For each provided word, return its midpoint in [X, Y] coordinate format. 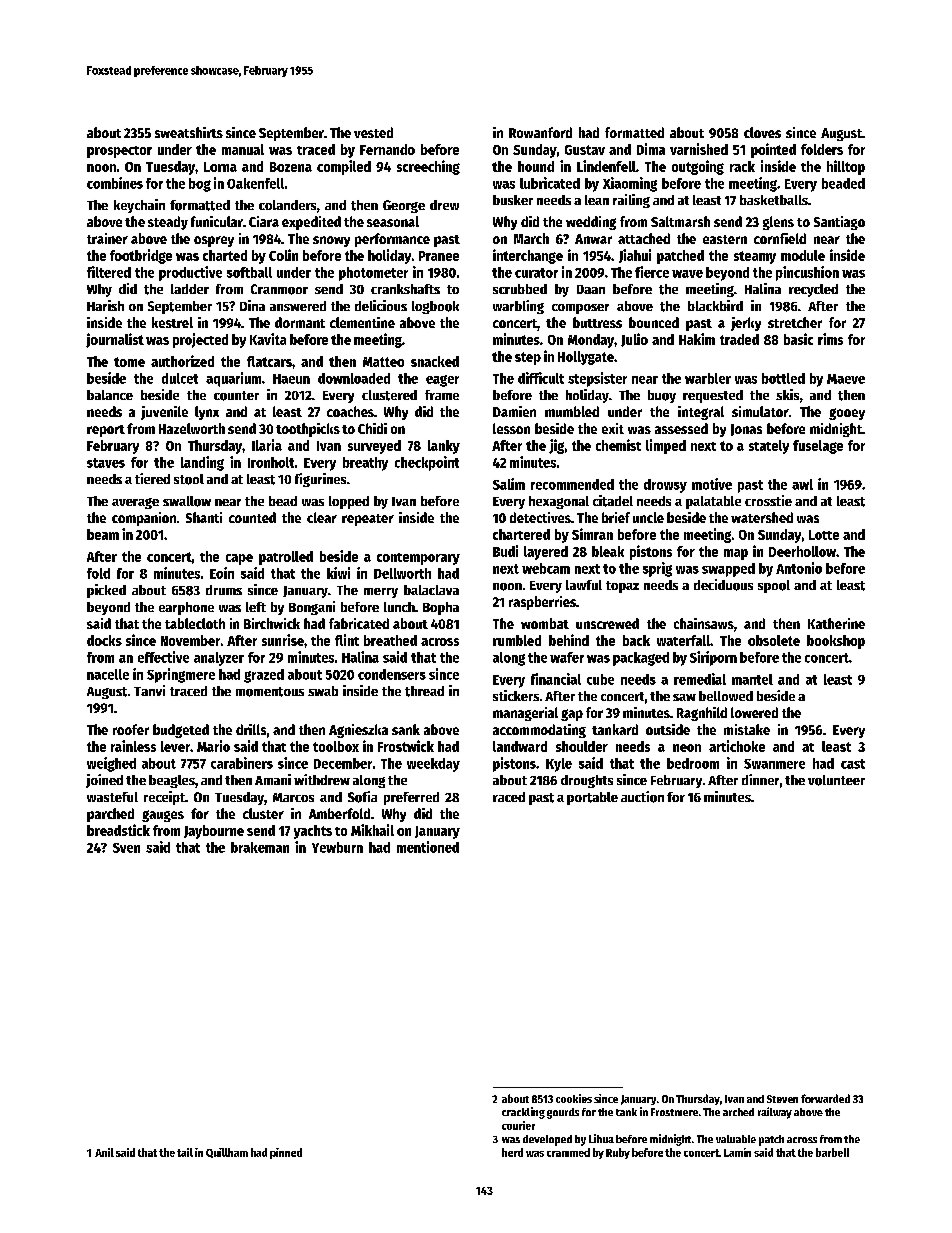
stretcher [795, 322]
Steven [782, 1099]
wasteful [112, 797]
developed [547, 1140]
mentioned [428, 847]
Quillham [227, 1153]
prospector [119, 152]
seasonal [393, 221]
